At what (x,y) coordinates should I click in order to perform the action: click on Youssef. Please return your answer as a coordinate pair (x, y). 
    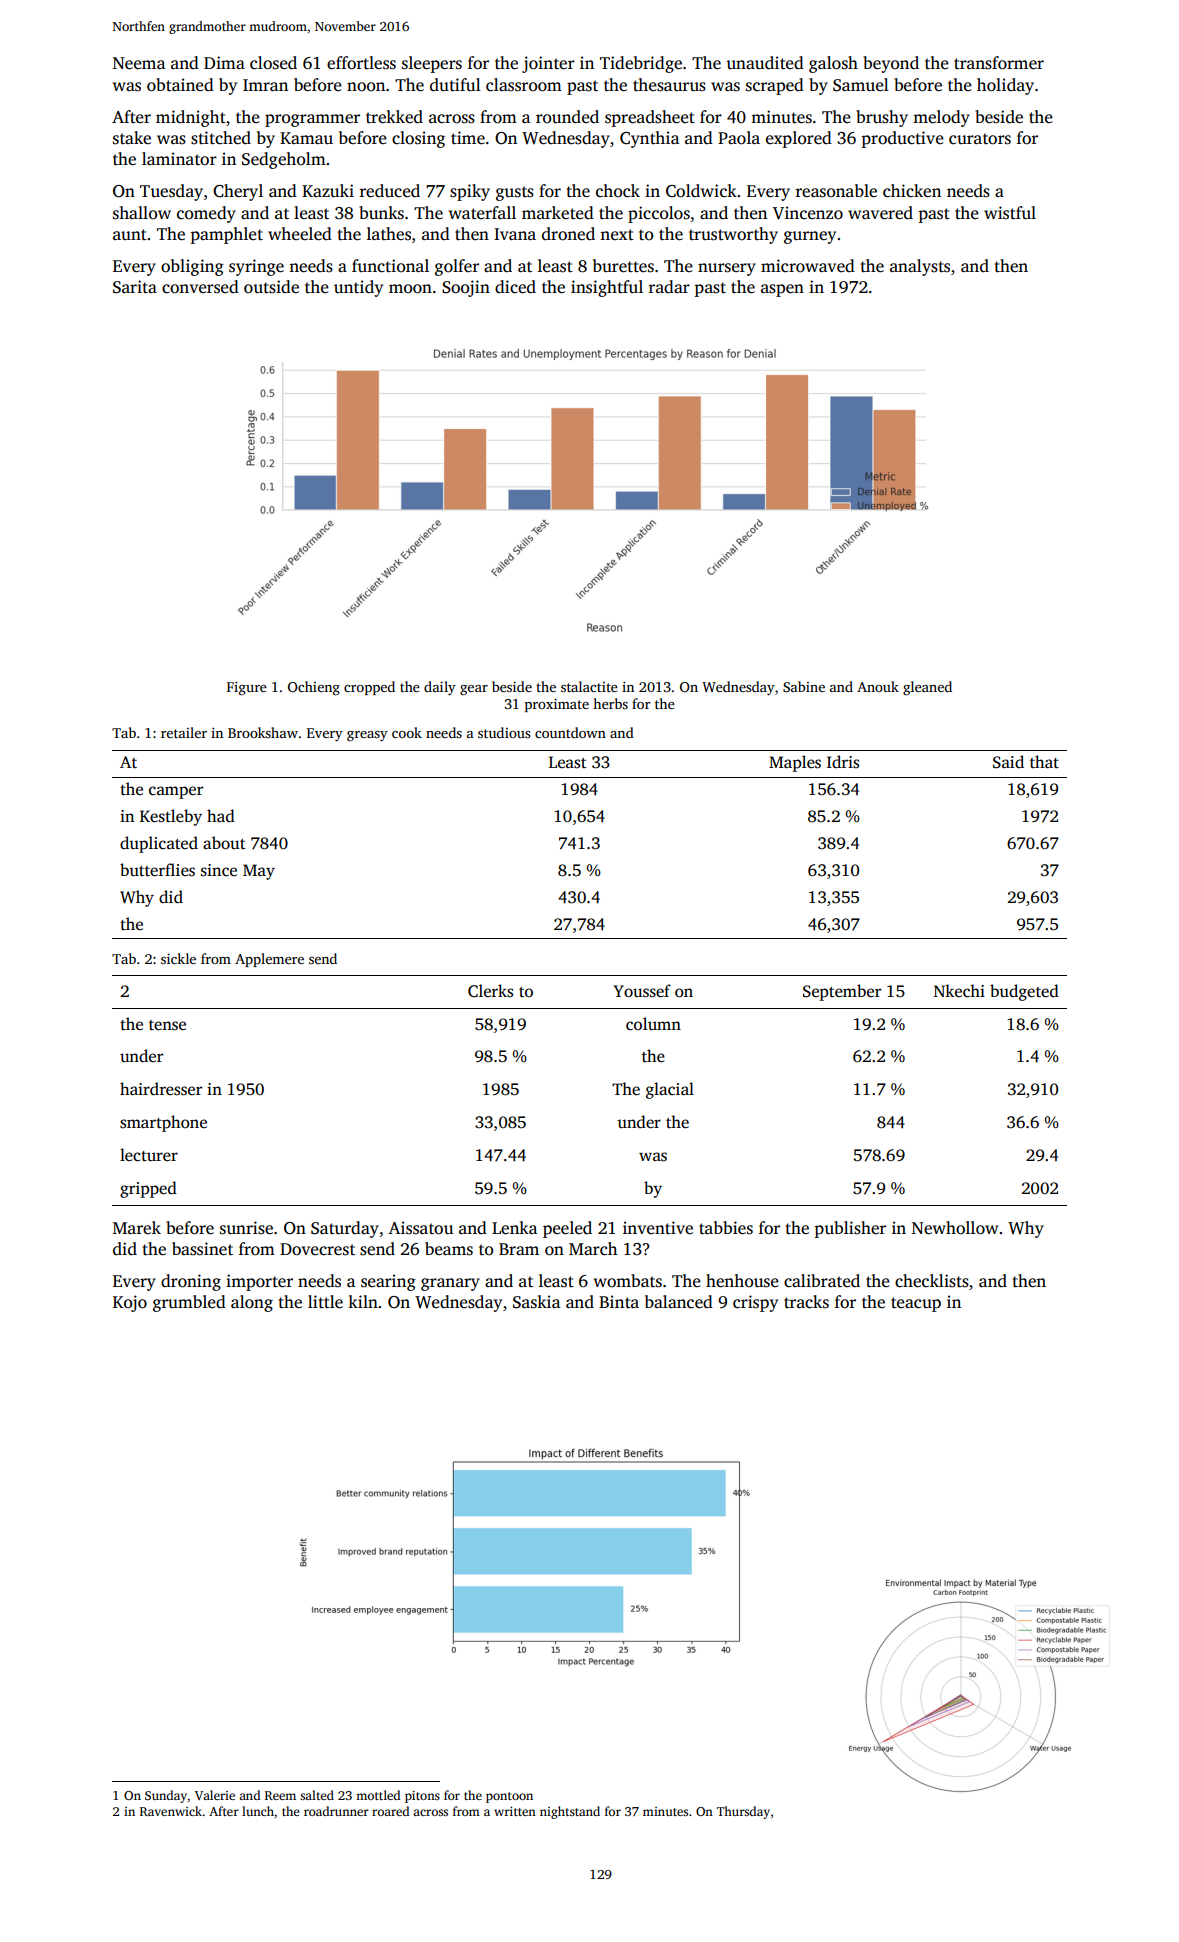
    Looking at the image, I should click on (642, 991).
